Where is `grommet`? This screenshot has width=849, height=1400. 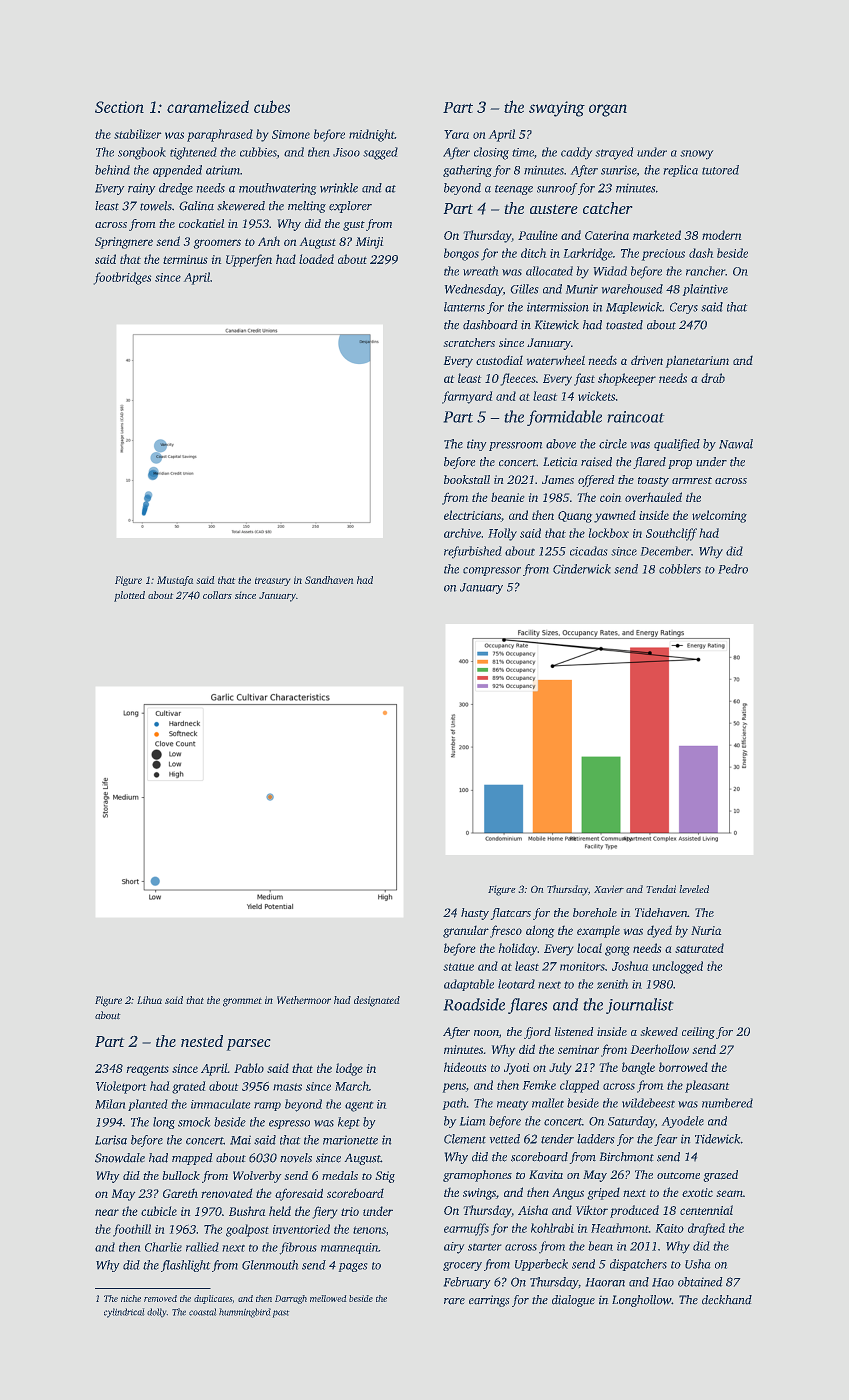 grommet is located at coordinates (242, 1002).
